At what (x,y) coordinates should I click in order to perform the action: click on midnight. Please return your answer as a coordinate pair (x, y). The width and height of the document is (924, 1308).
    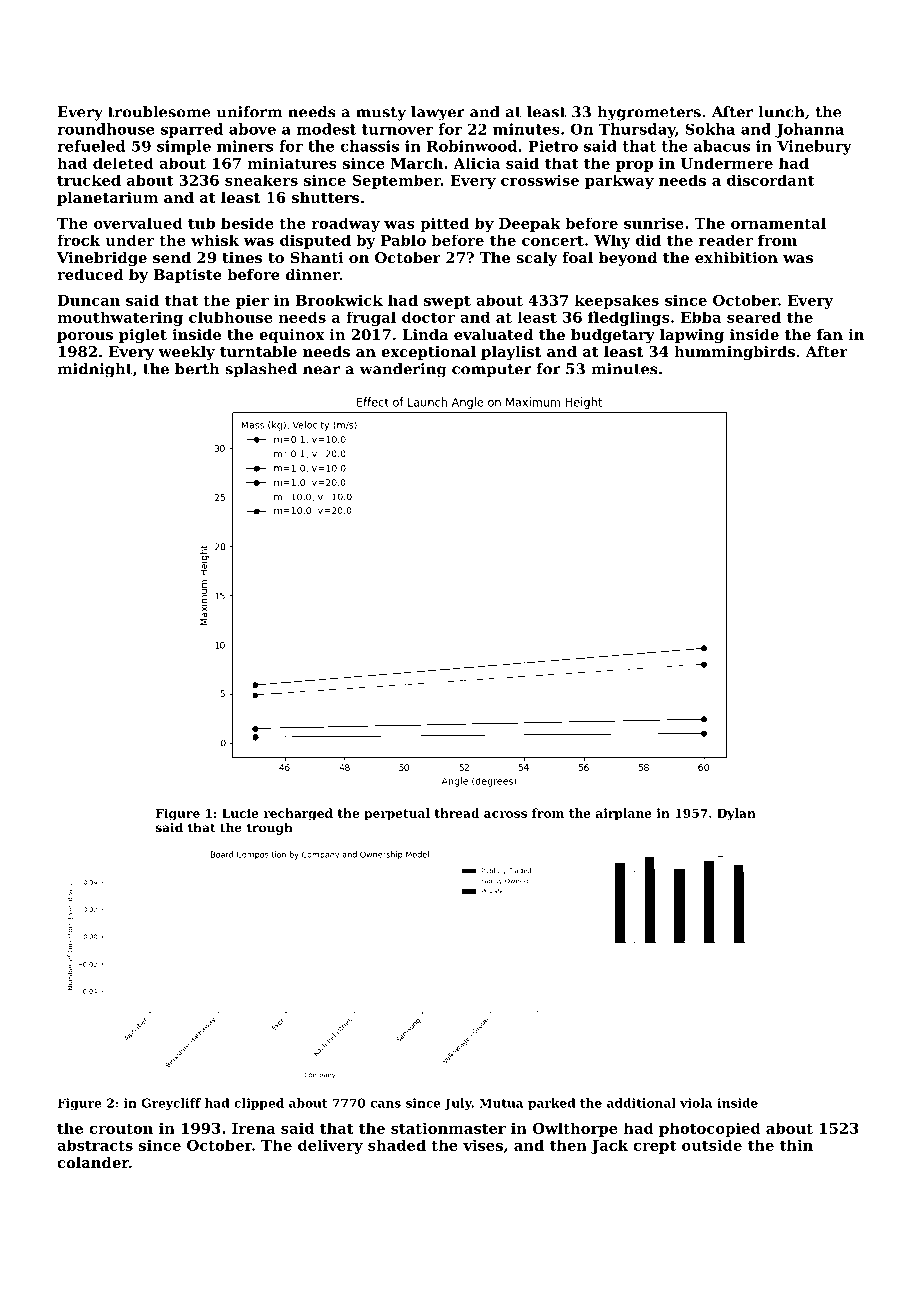
    Looking at the image, I should click on (95, 370).
